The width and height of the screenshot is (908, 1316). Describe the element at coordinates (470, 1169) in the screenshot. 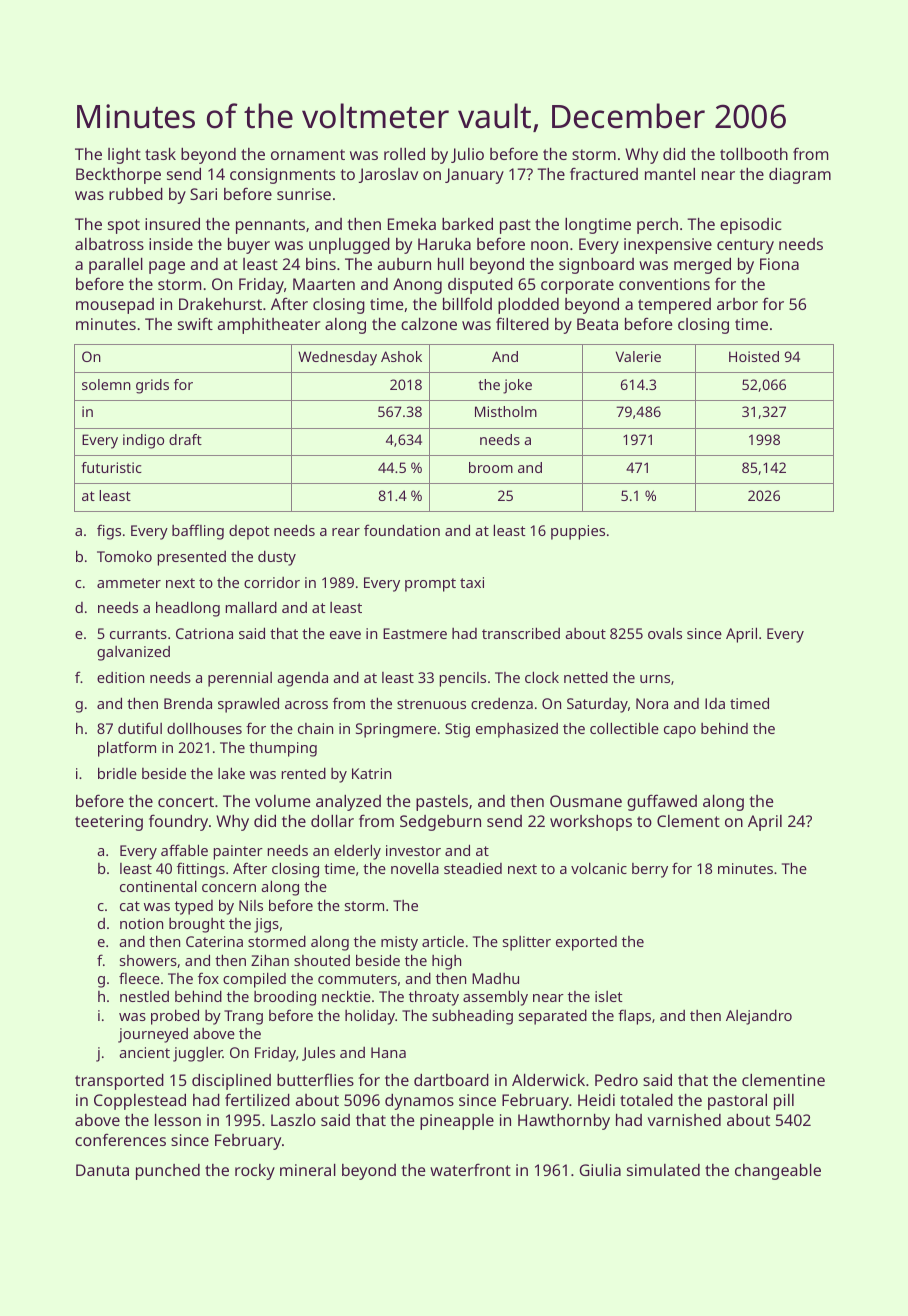

I see `waterfront` at that location.
